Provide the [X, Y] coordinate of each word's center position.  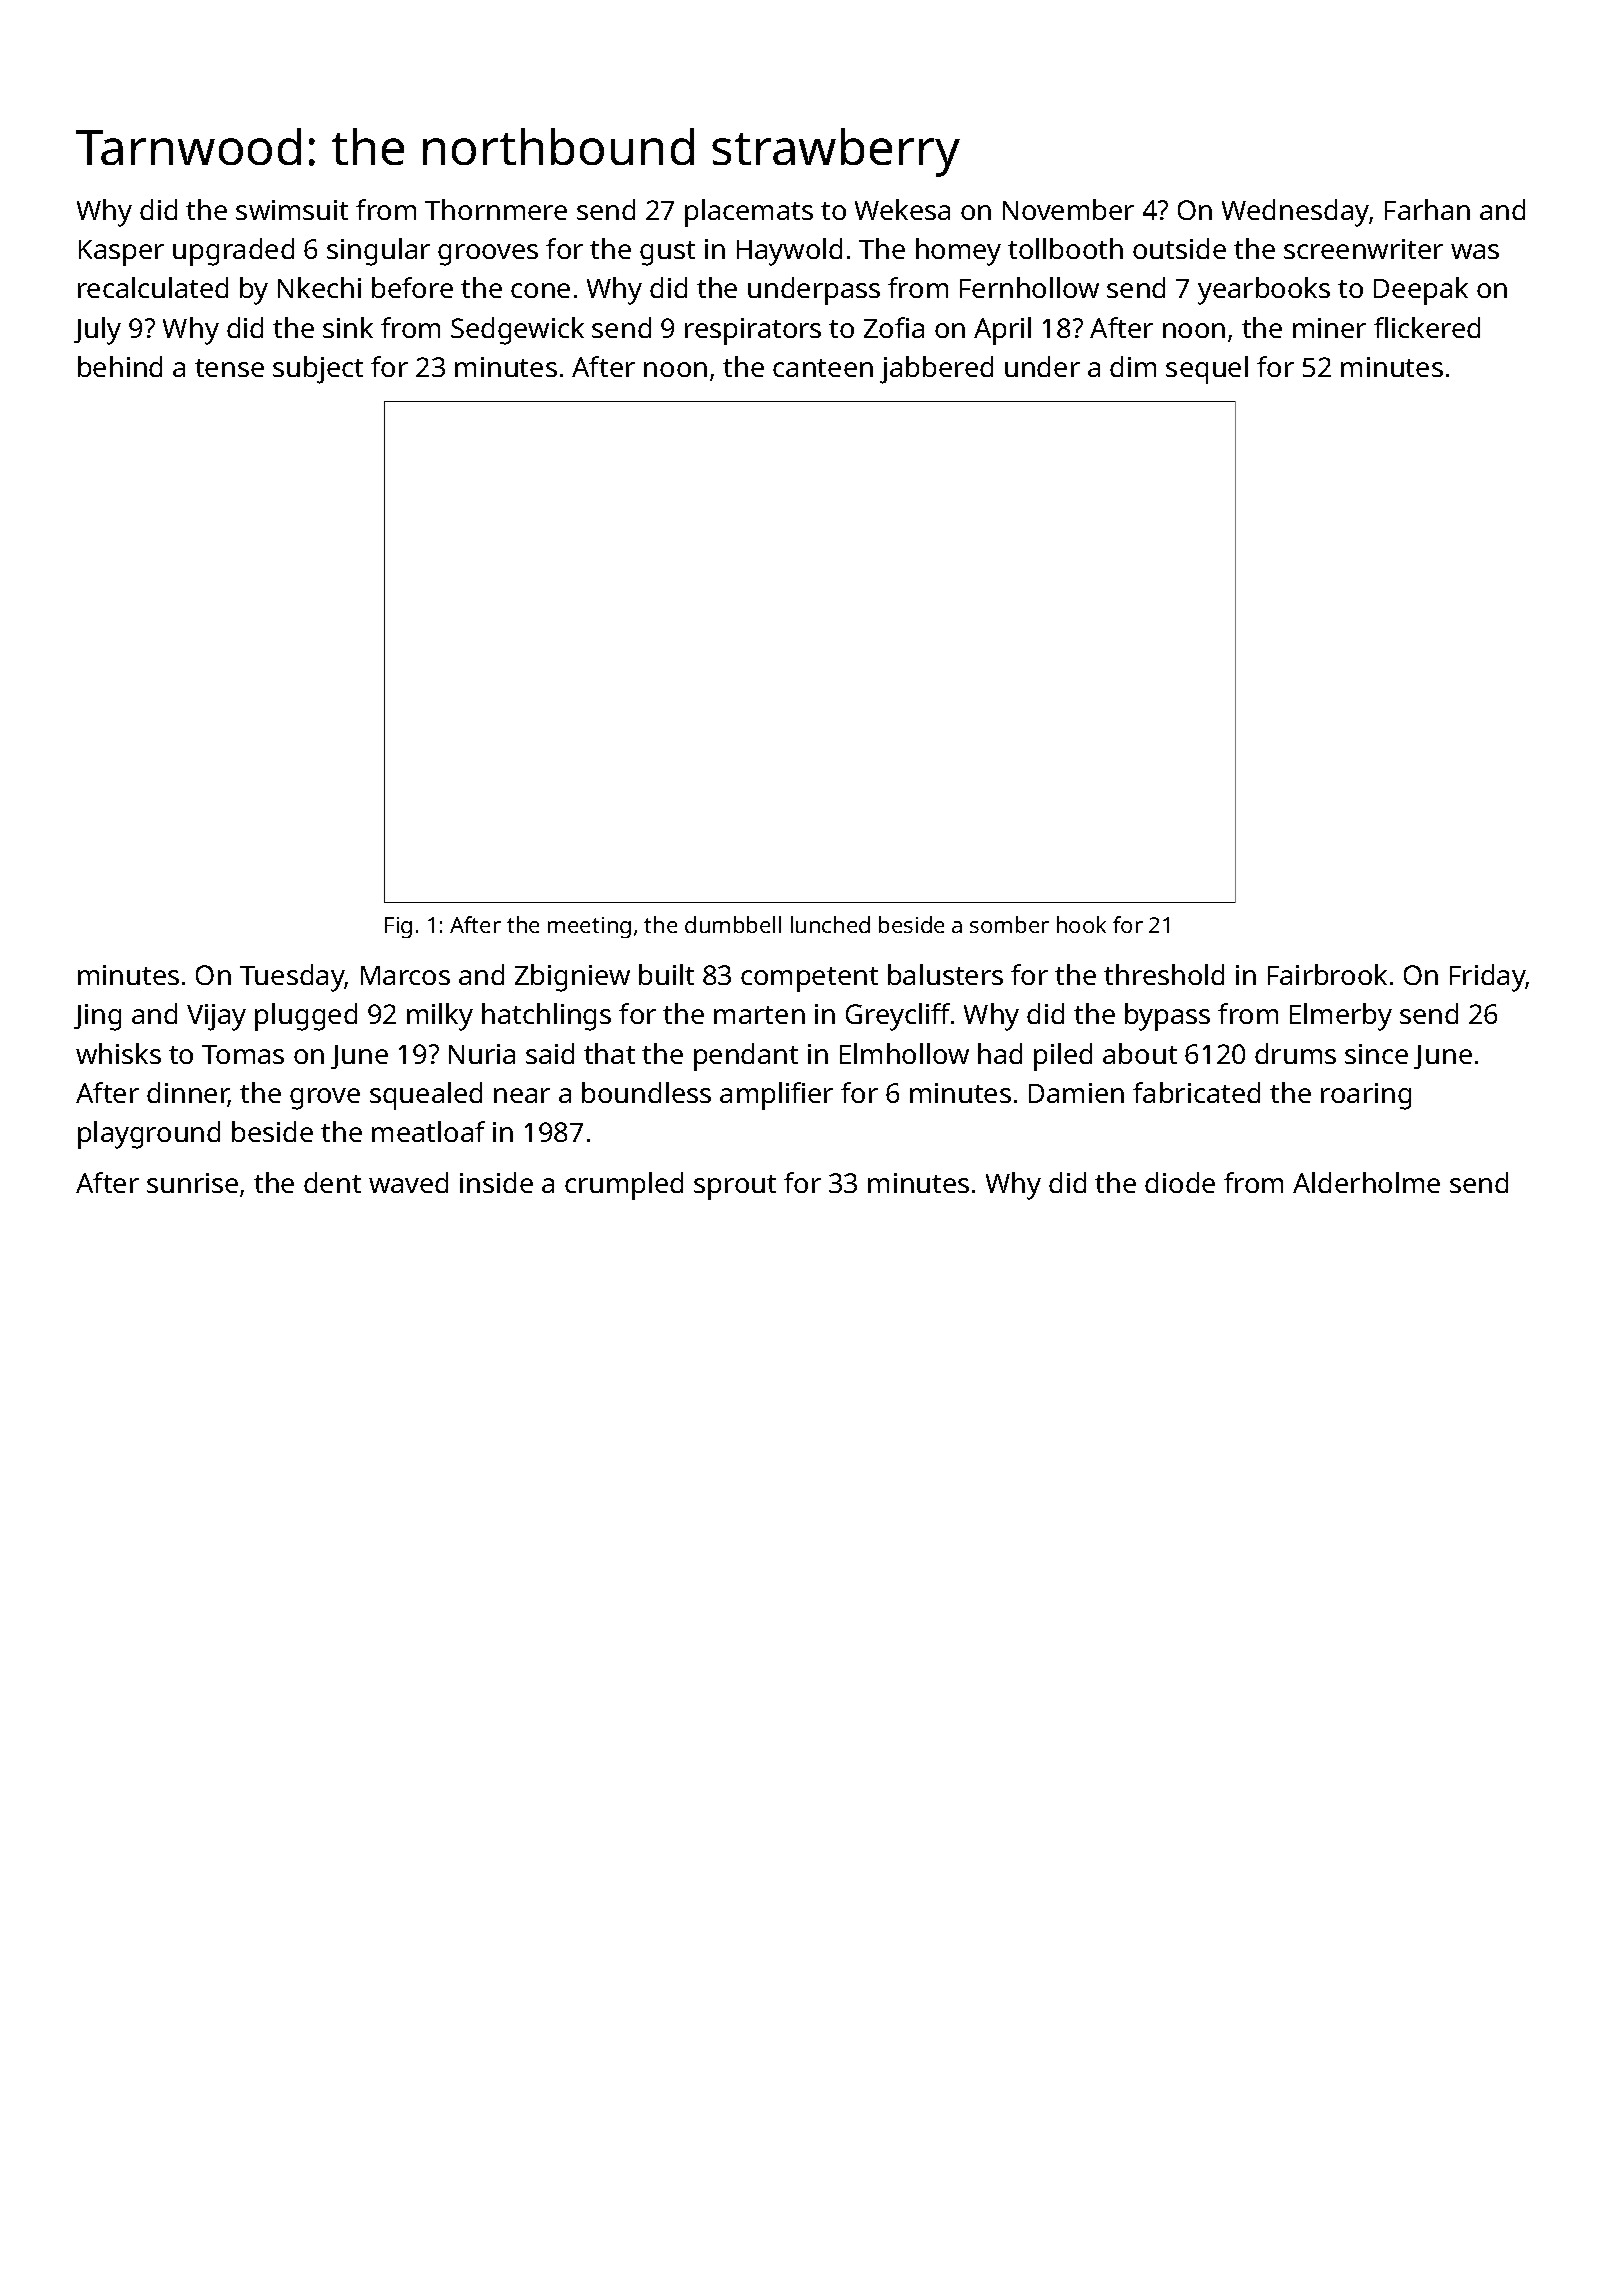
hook [1081, 924]
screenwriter [1363, 249]
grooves [488, 255]
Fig [398, 927]
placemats [749, 213]
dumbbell [733, 924]
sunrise [192, 1183]
